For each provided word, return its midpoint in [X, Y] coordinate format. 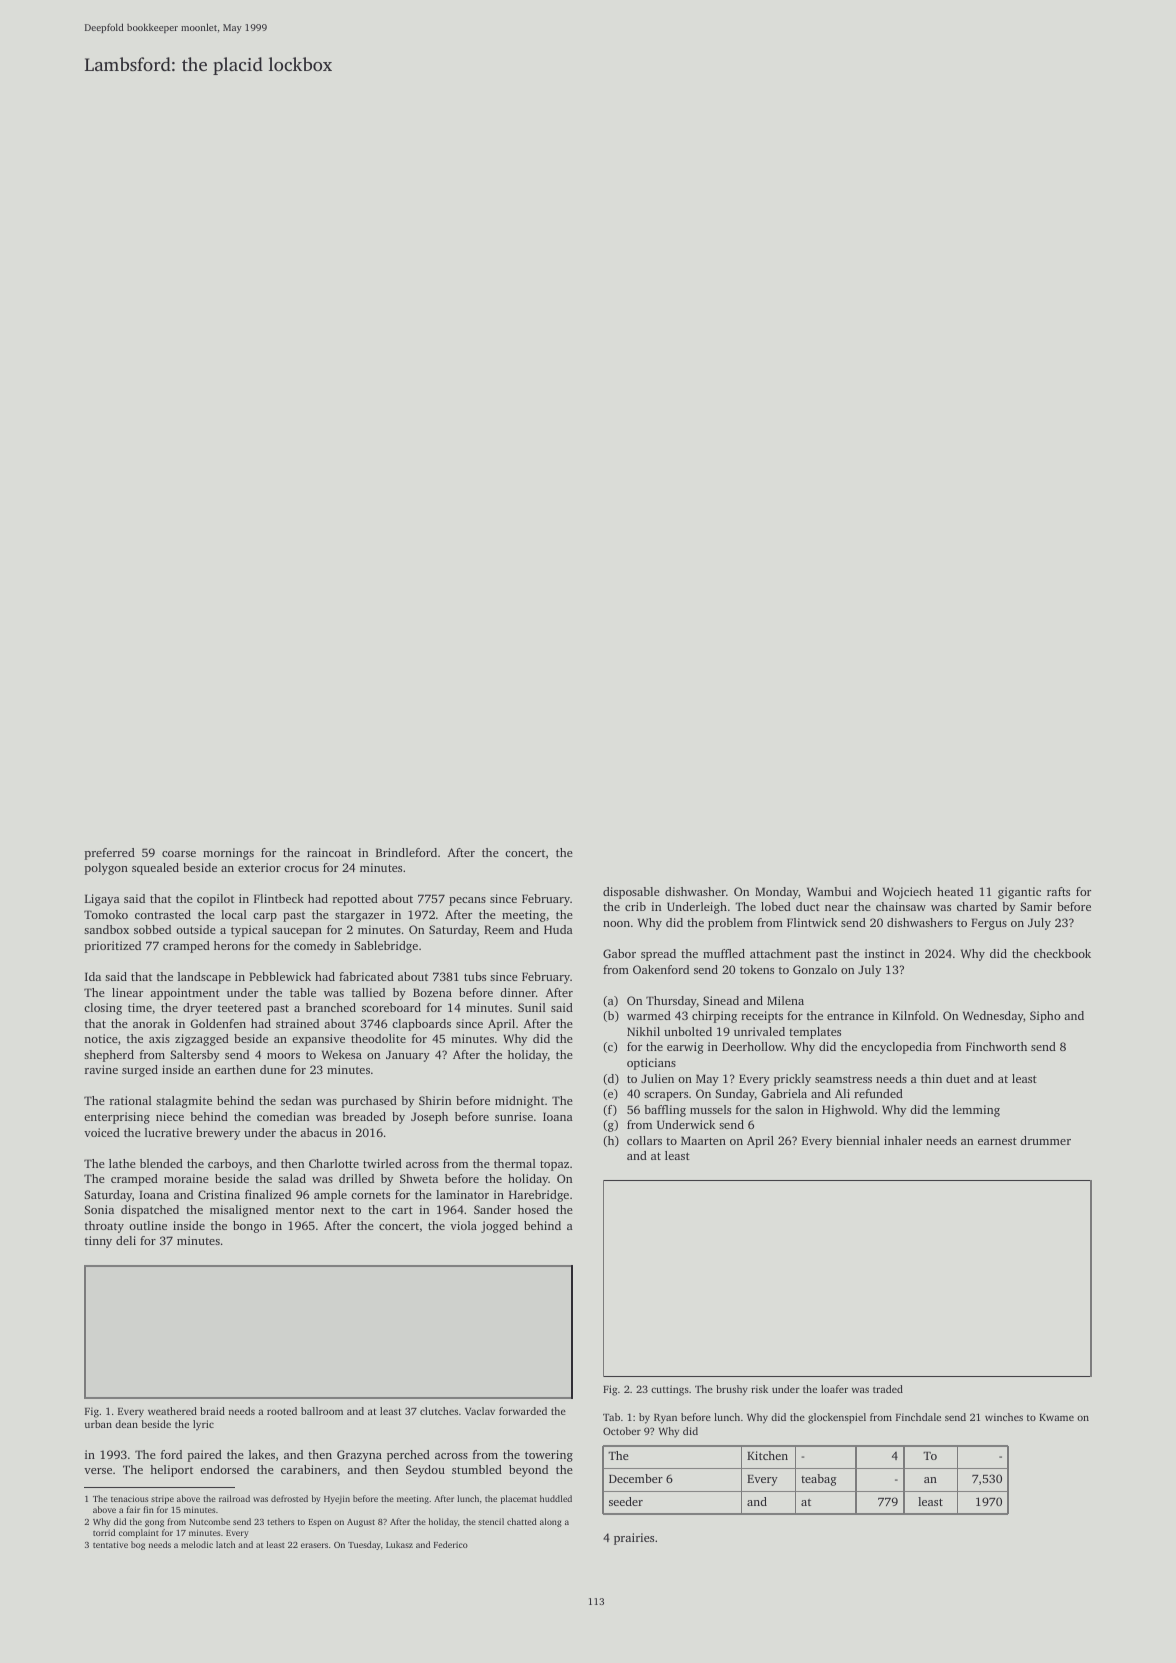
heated [955, 891]
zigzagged [202, 1040]
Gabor [619, 953]
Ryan [665, 1419]
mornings [228, 854]
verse [98, 1471]
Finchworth [996, 1046]
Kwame [1056, 1417]
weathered [172, 1411]
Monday [777, 893]
